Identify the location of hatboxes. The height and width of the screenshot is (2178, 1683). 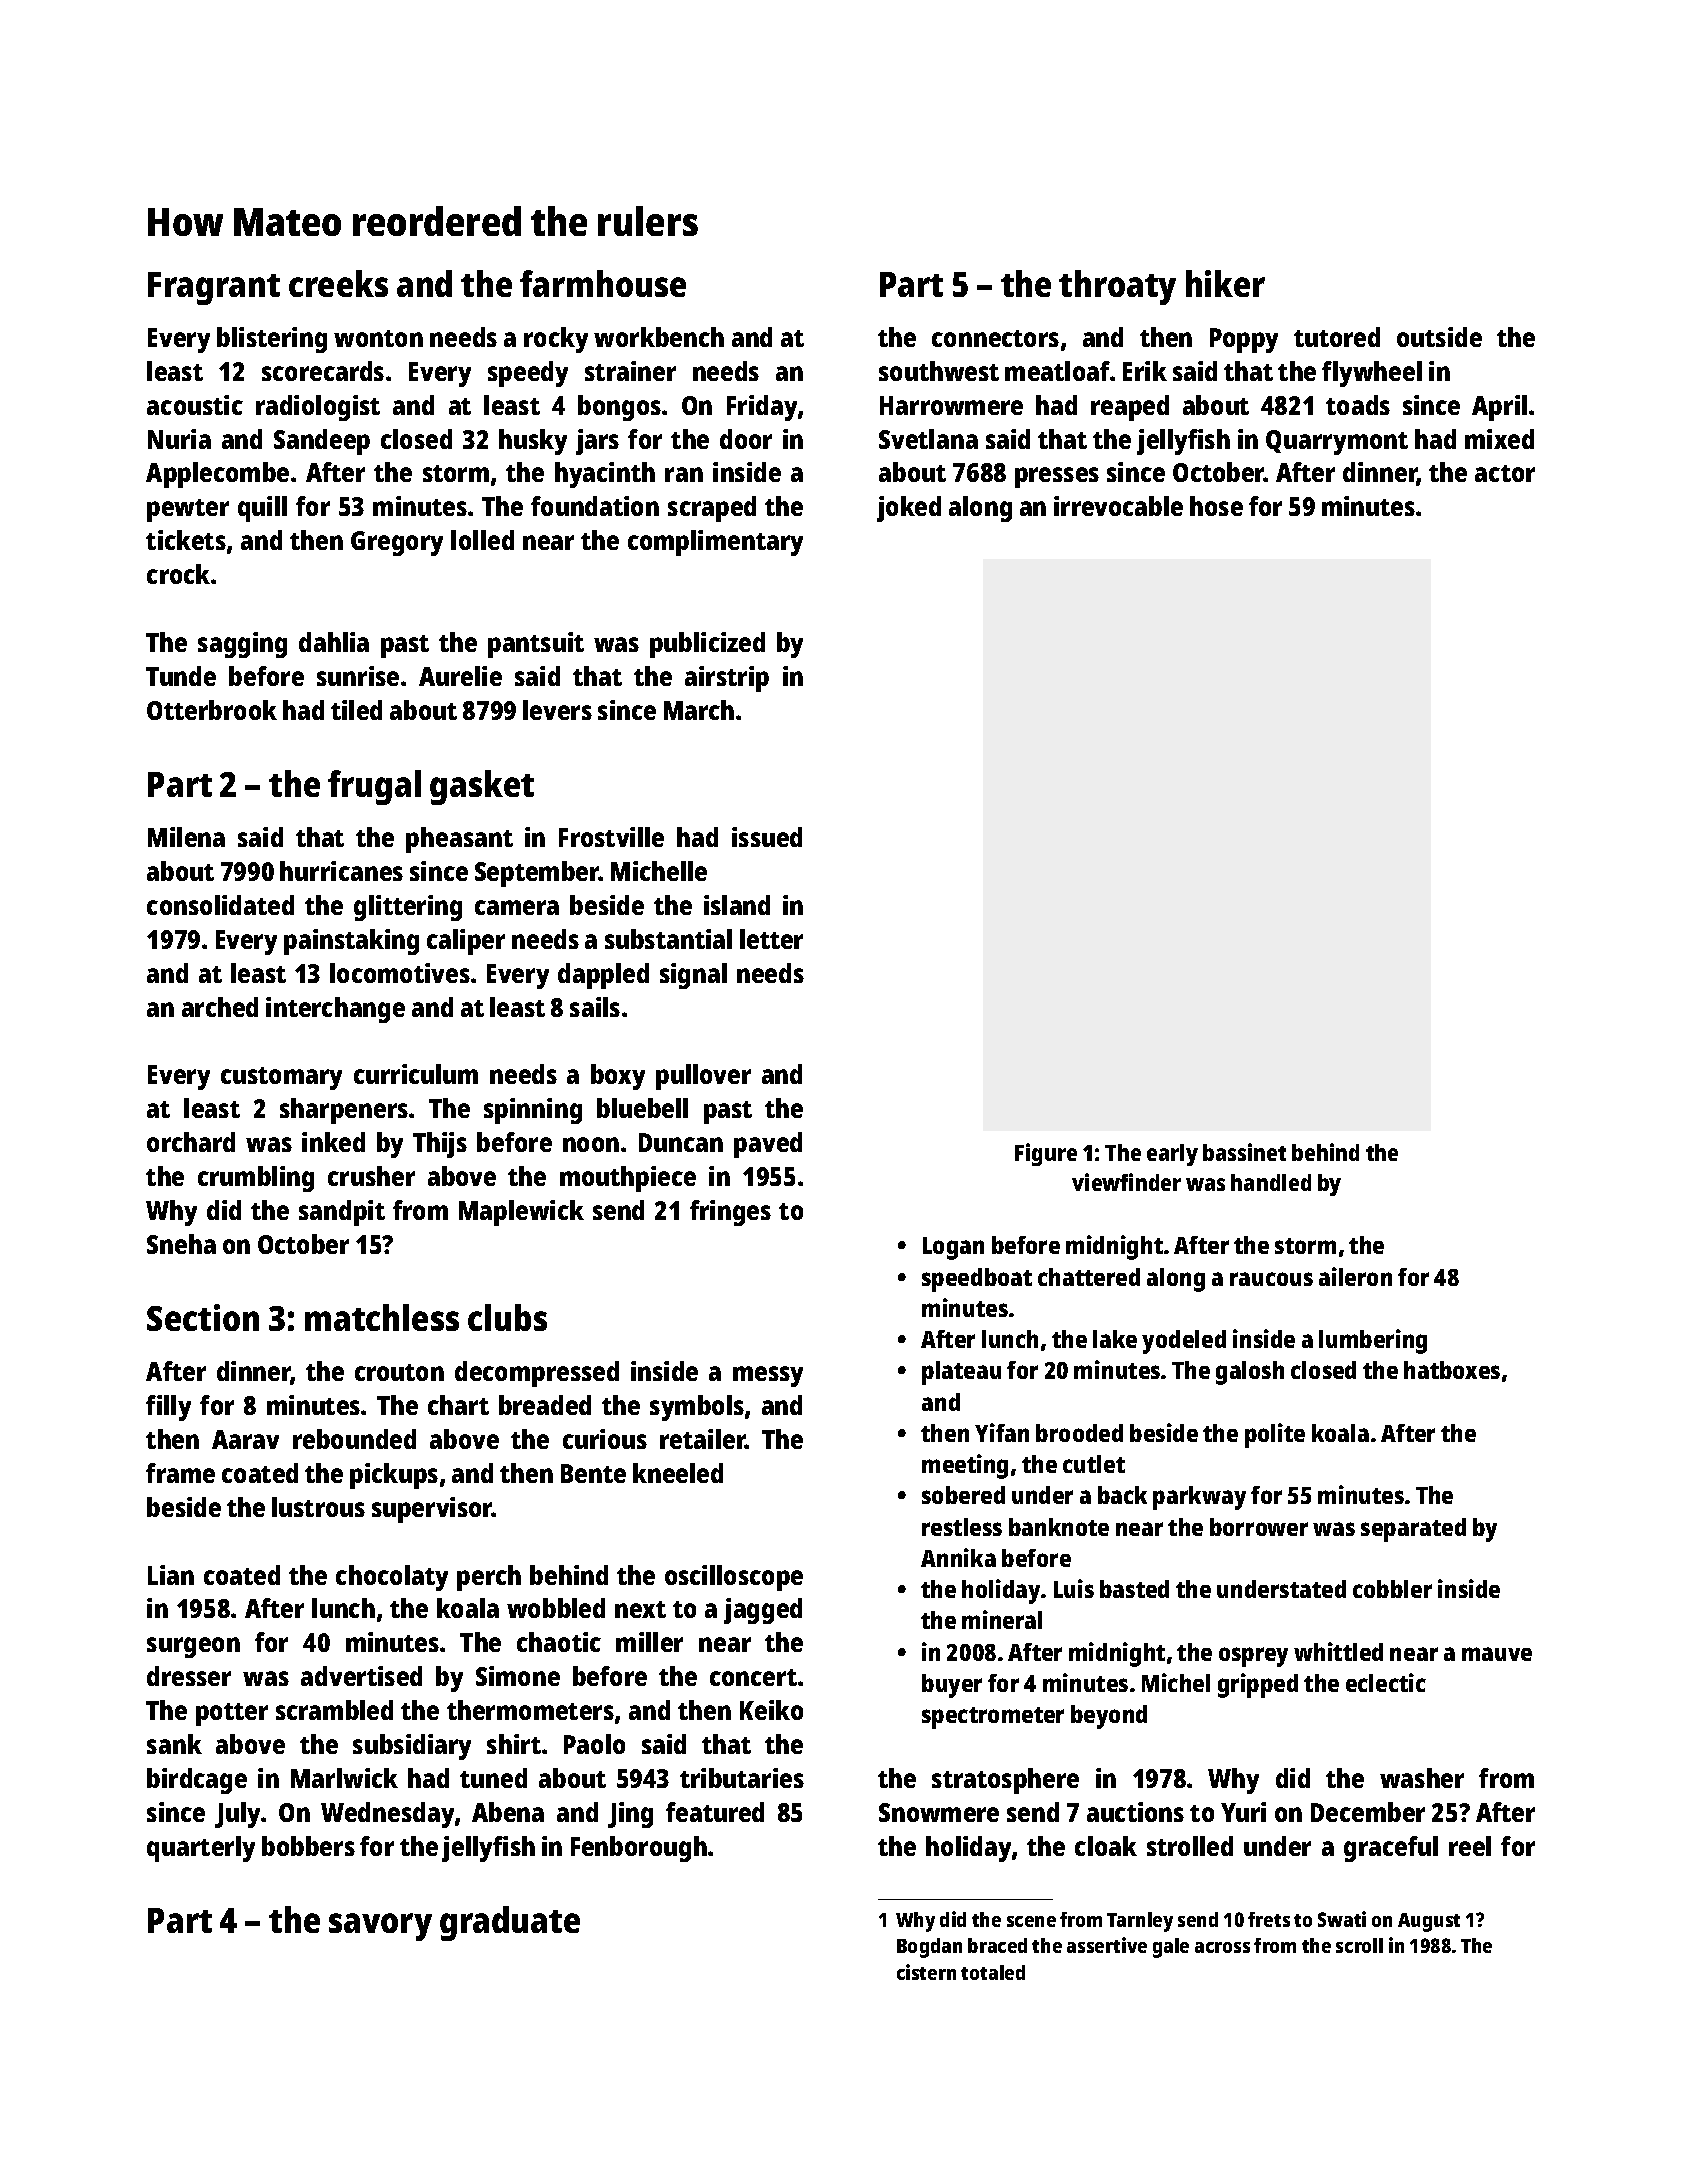
(1452, 1370).
